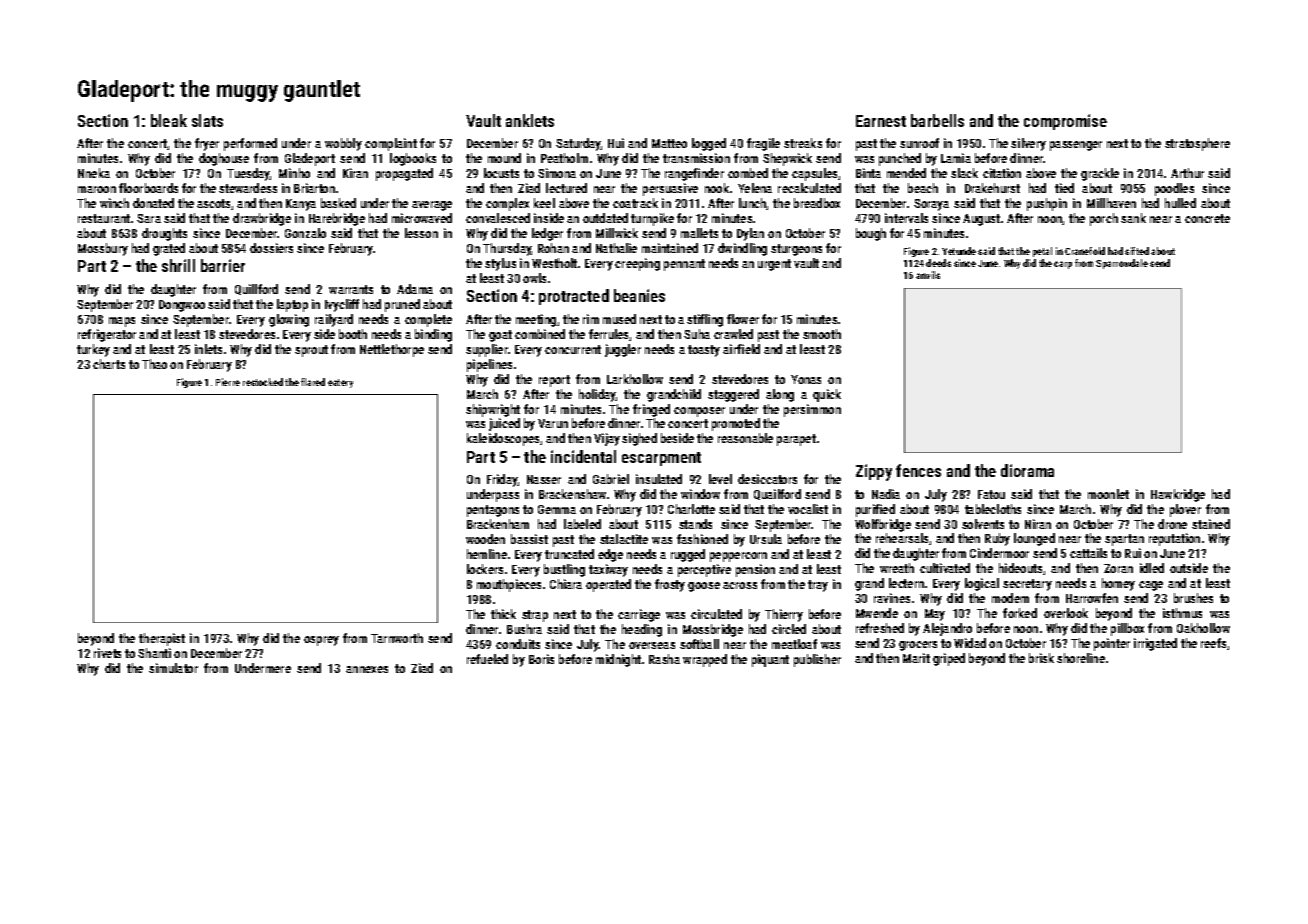 Image resolution: width=1308 pixels, height=924 pixels. What do you see at coordinates (574, 297) in the image?
I see `protracted` at bounding box center [574, 297].
